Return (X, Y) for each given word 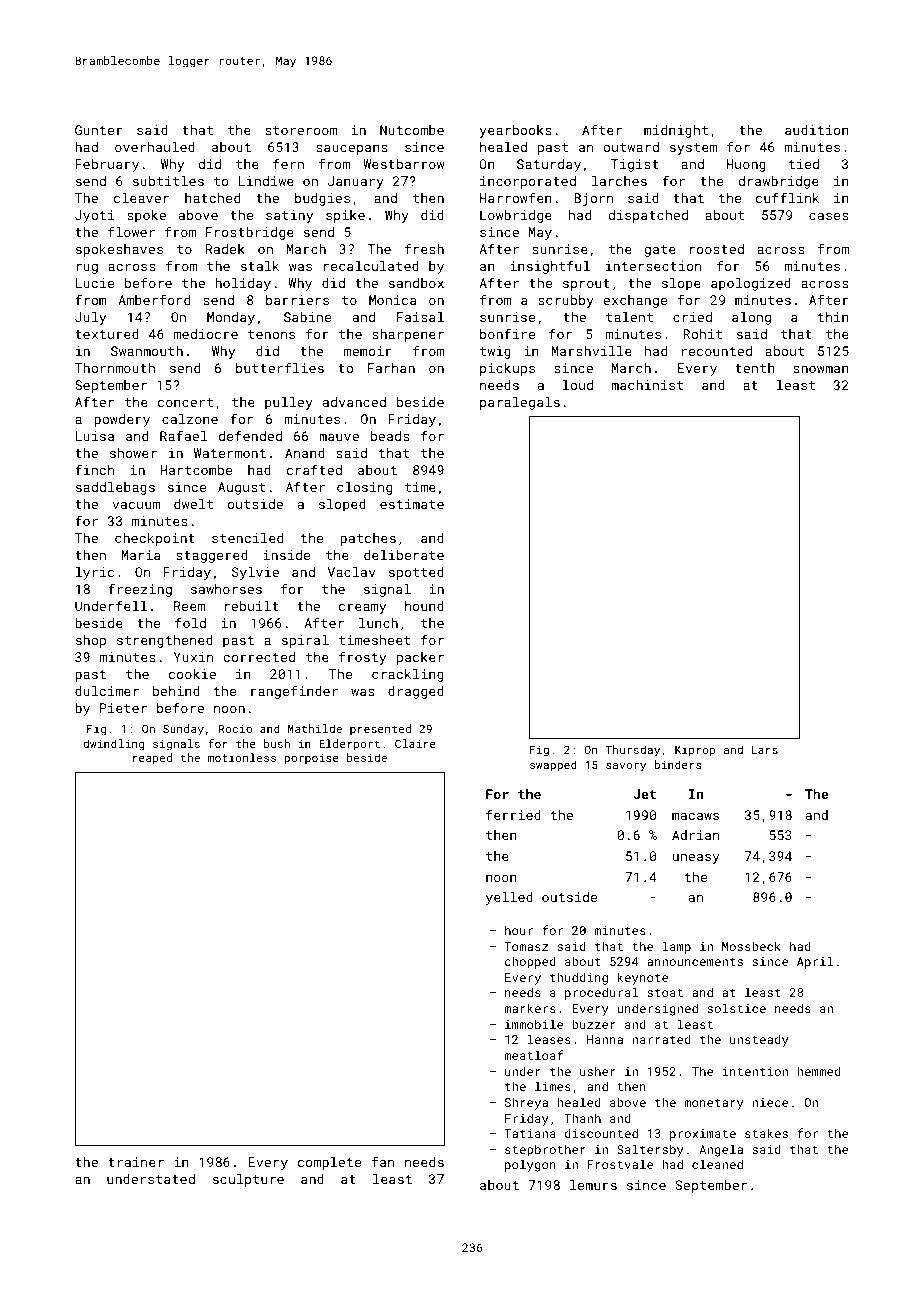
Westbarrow (404, 164)
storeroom (301, 130)
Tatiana (530, 1133)
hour (519, 930)
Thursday (633, 751)
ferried (513, 814)
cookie (192, 674)
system (693, 149)
